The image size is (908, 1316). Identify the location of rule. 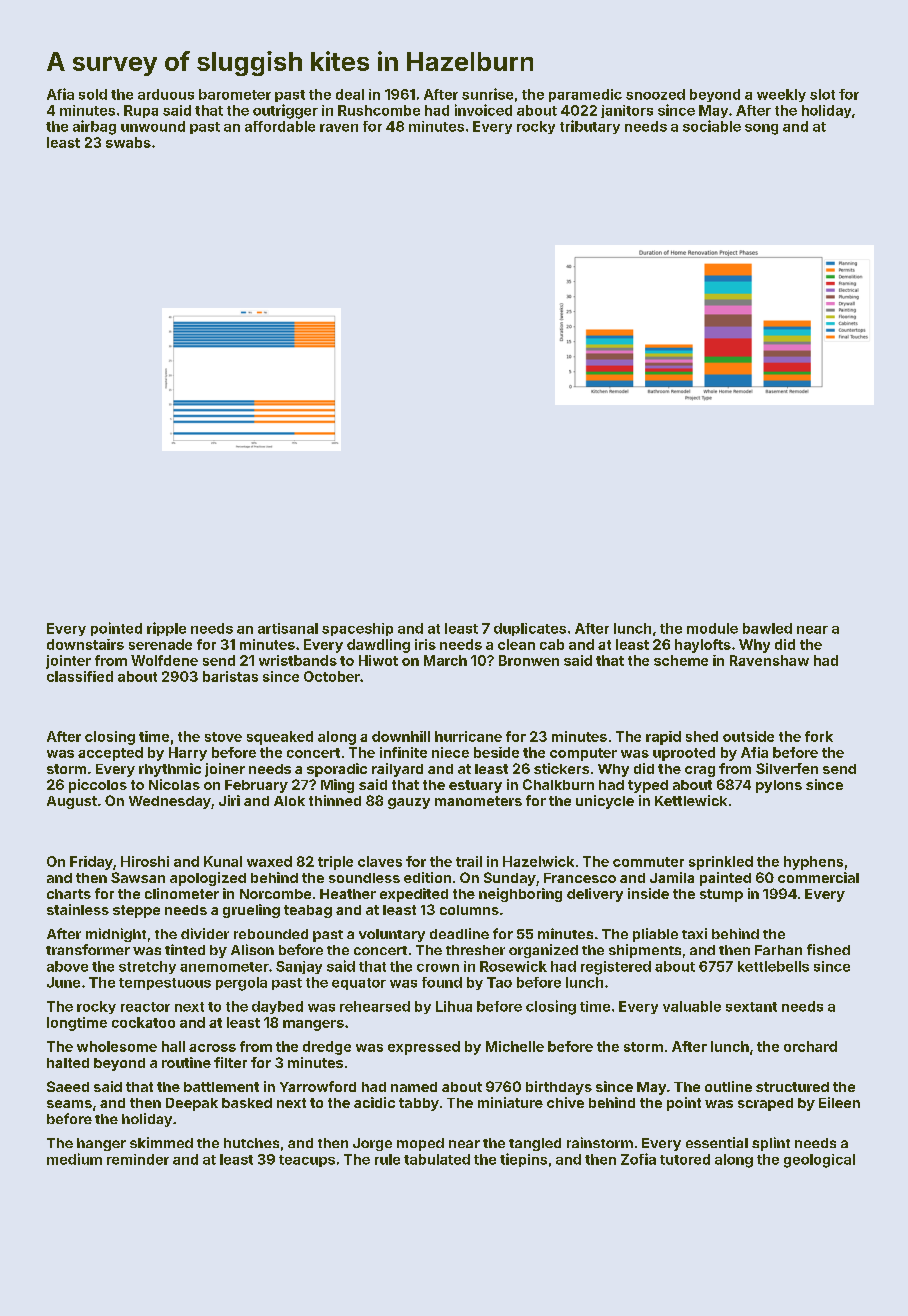
(387, 1159).
